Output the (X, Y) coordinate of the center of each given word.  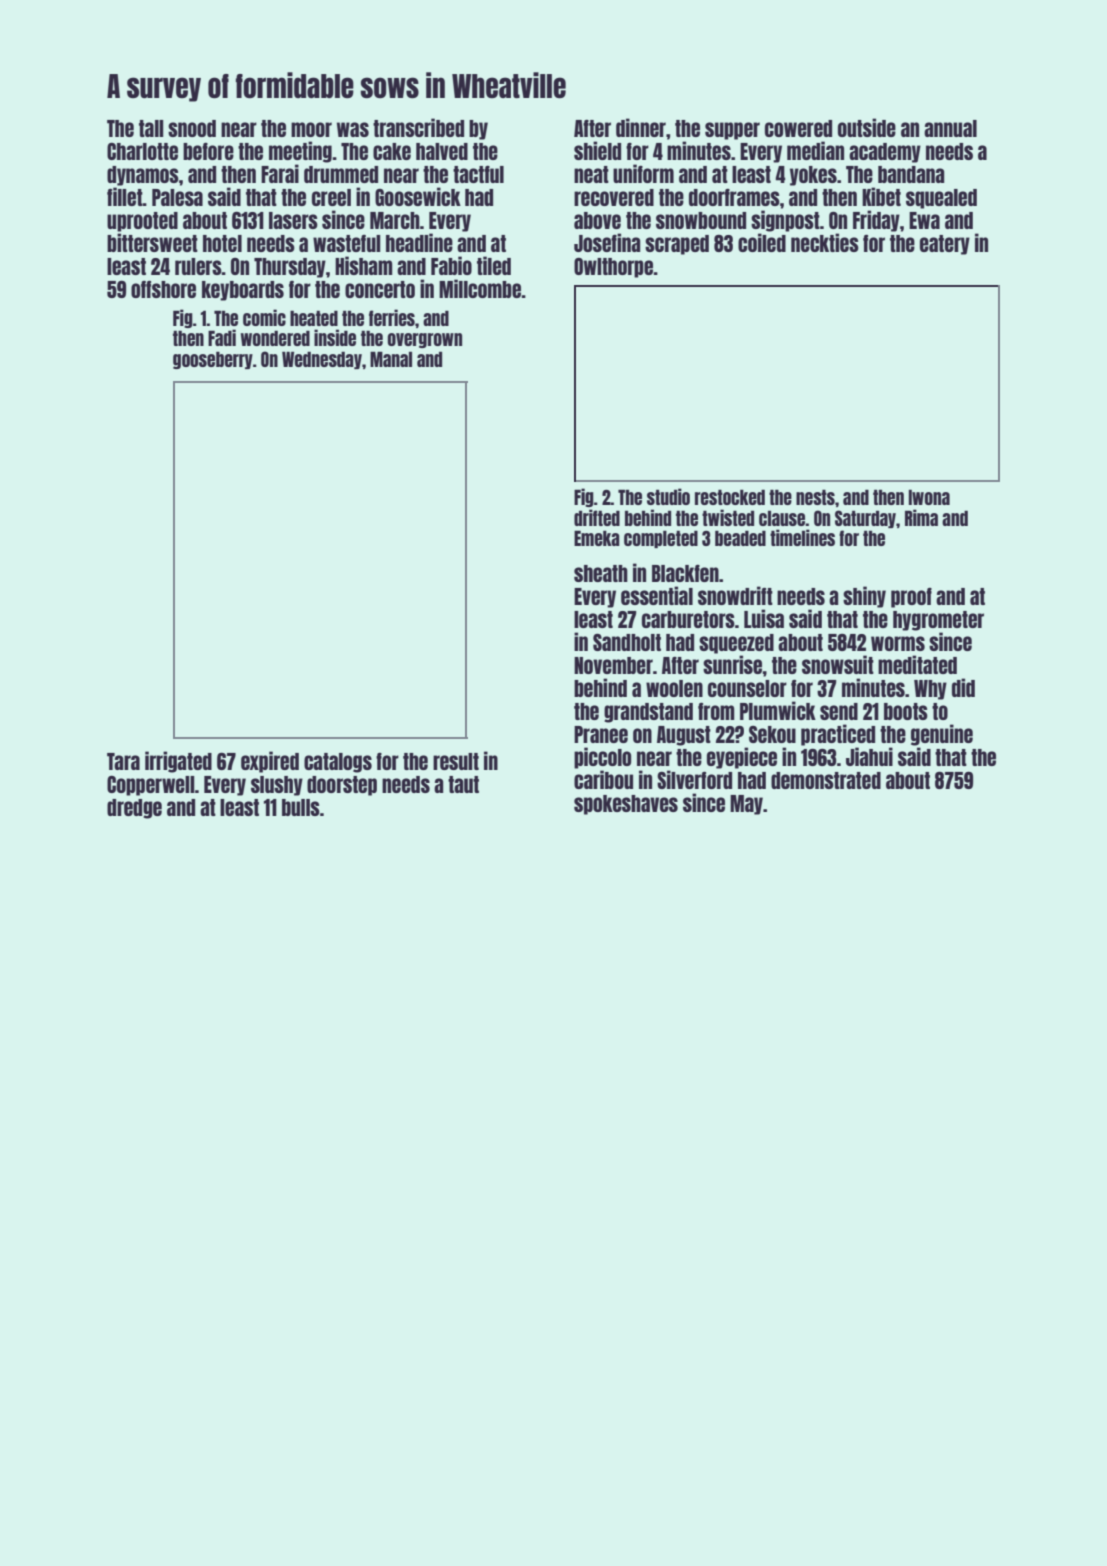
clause (782, 518)
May (746, 805)
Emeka (597, 538)
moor (311, 129)
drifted (597, 517)
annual (950, 128)
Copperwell (151, 786)
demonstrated (826, 780)
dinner (641, 127)
